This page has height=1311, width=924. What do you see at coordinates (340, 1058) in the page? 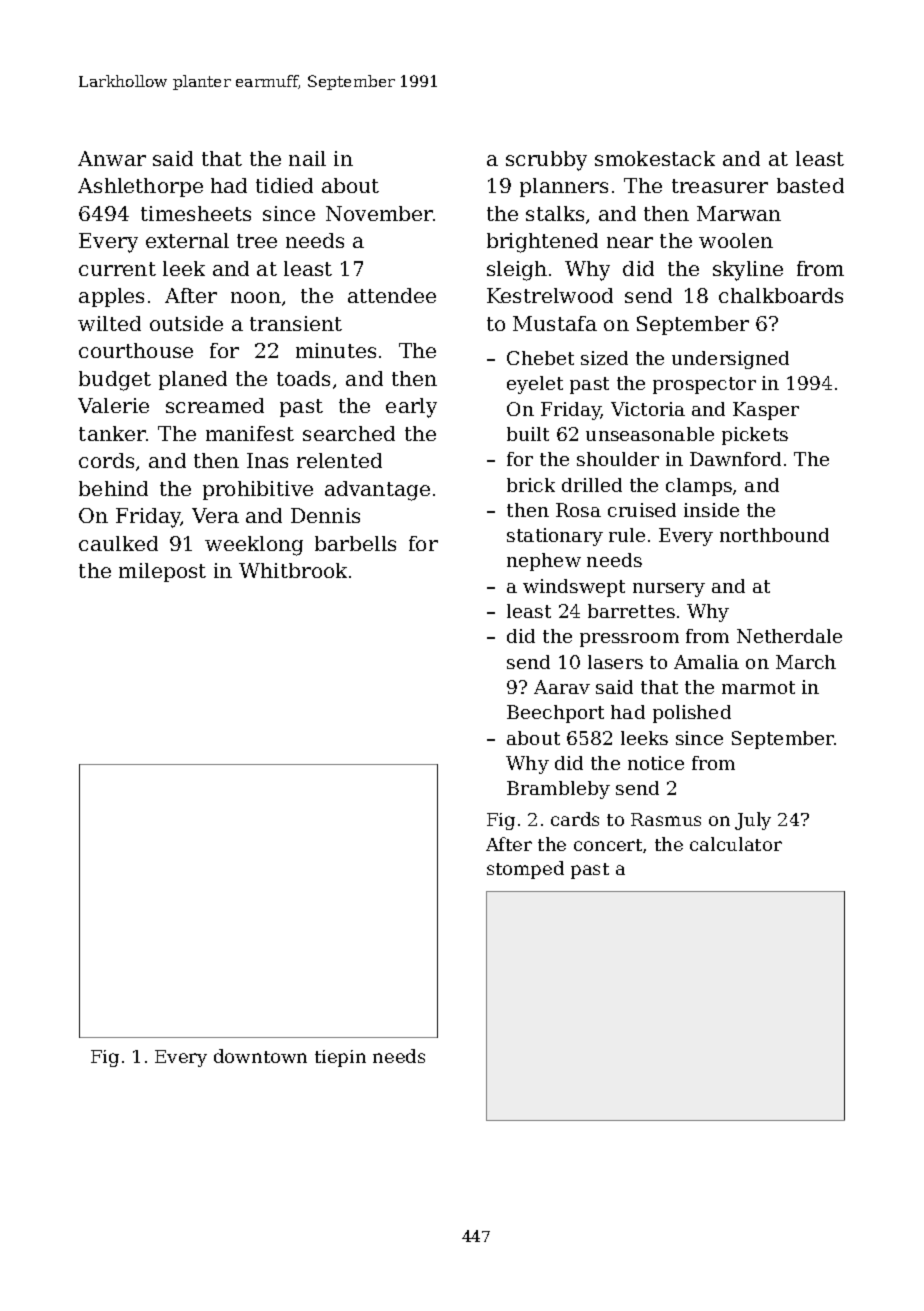
I see `tiepin` at bounding box center [340, 1058].
